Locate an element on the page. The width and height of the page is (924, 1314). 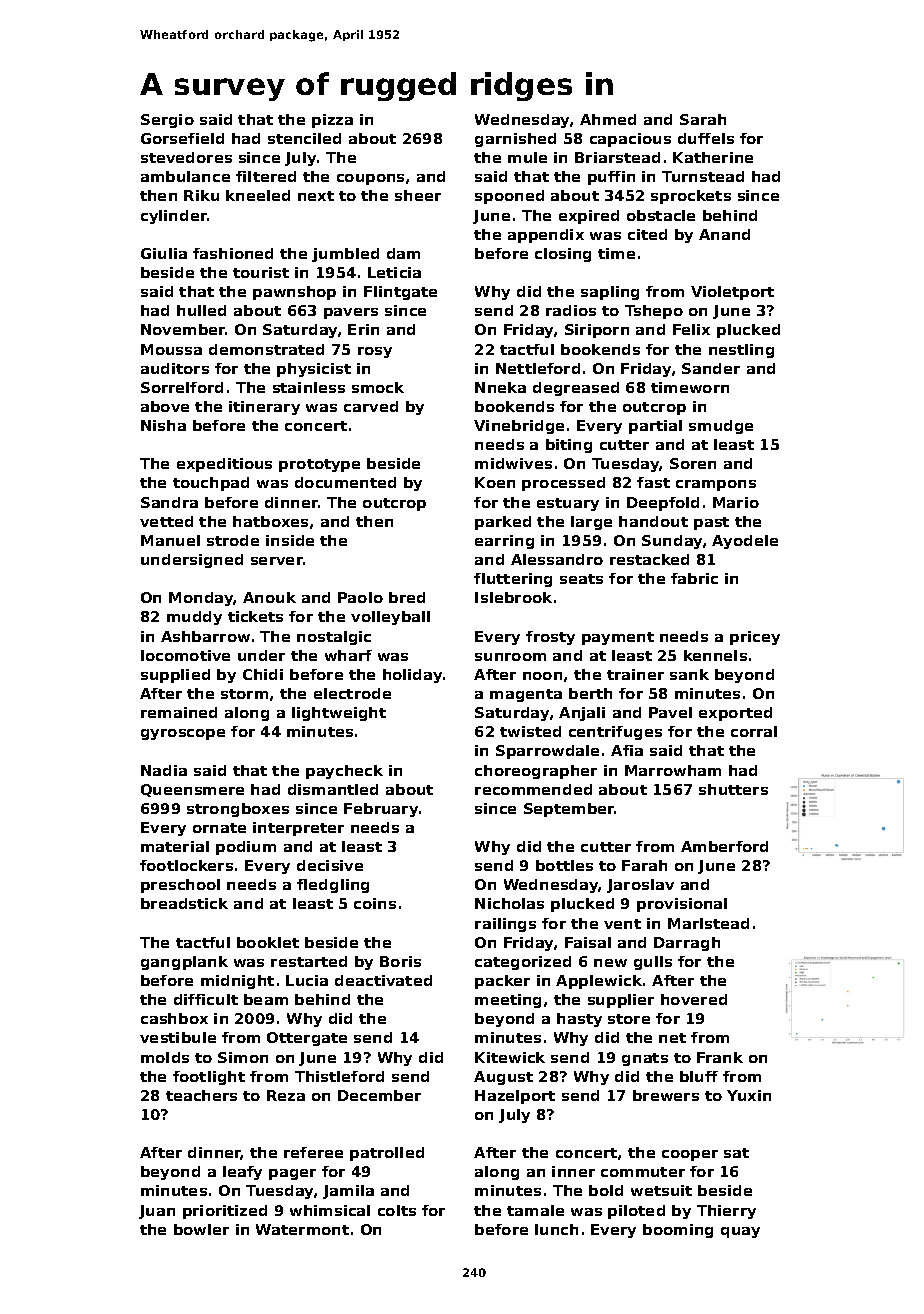
recommended is located at coordinates (533, 789).
